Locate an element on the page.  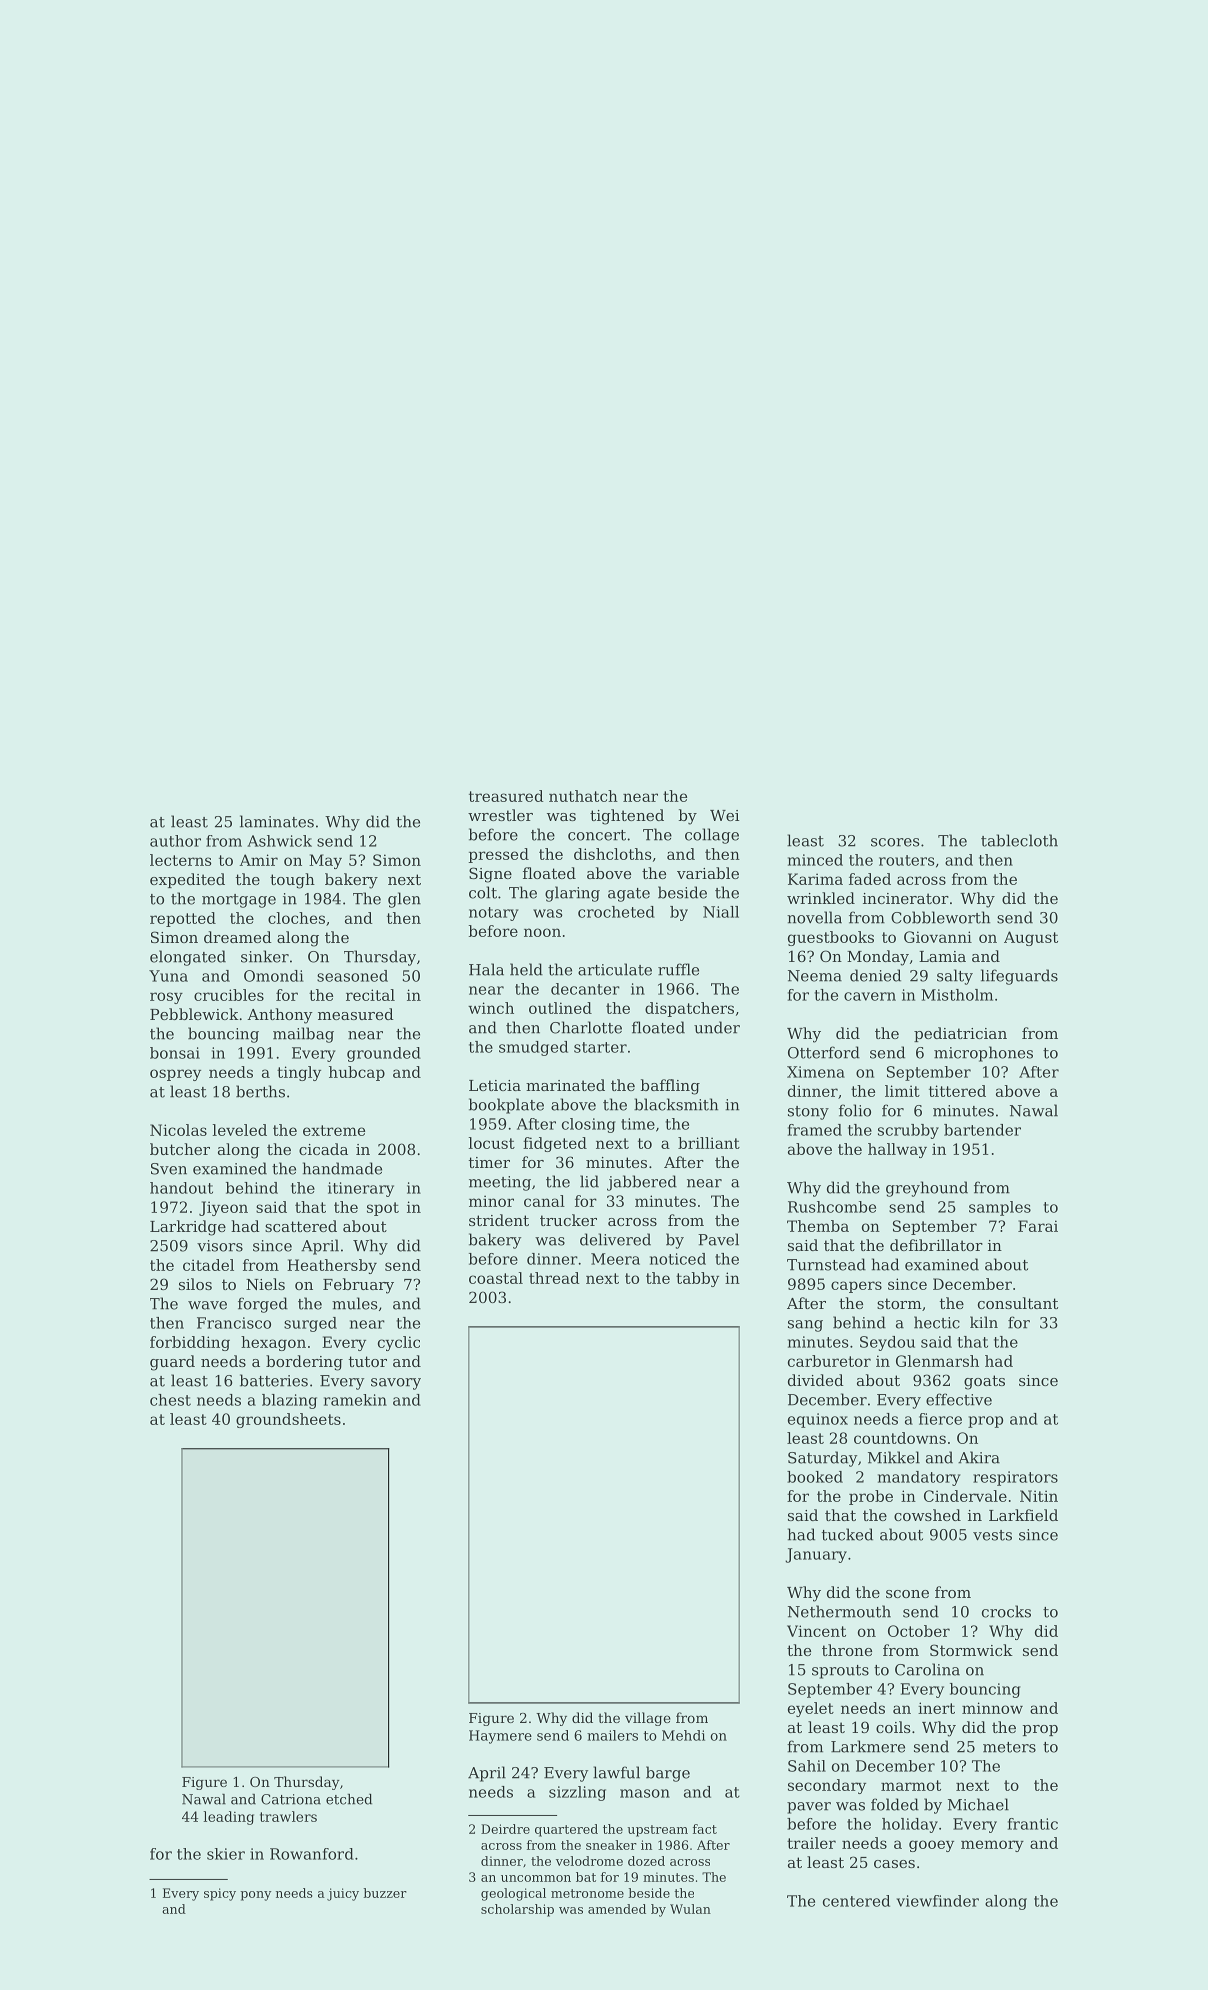
pressed is located at coordinates (498, 855).
